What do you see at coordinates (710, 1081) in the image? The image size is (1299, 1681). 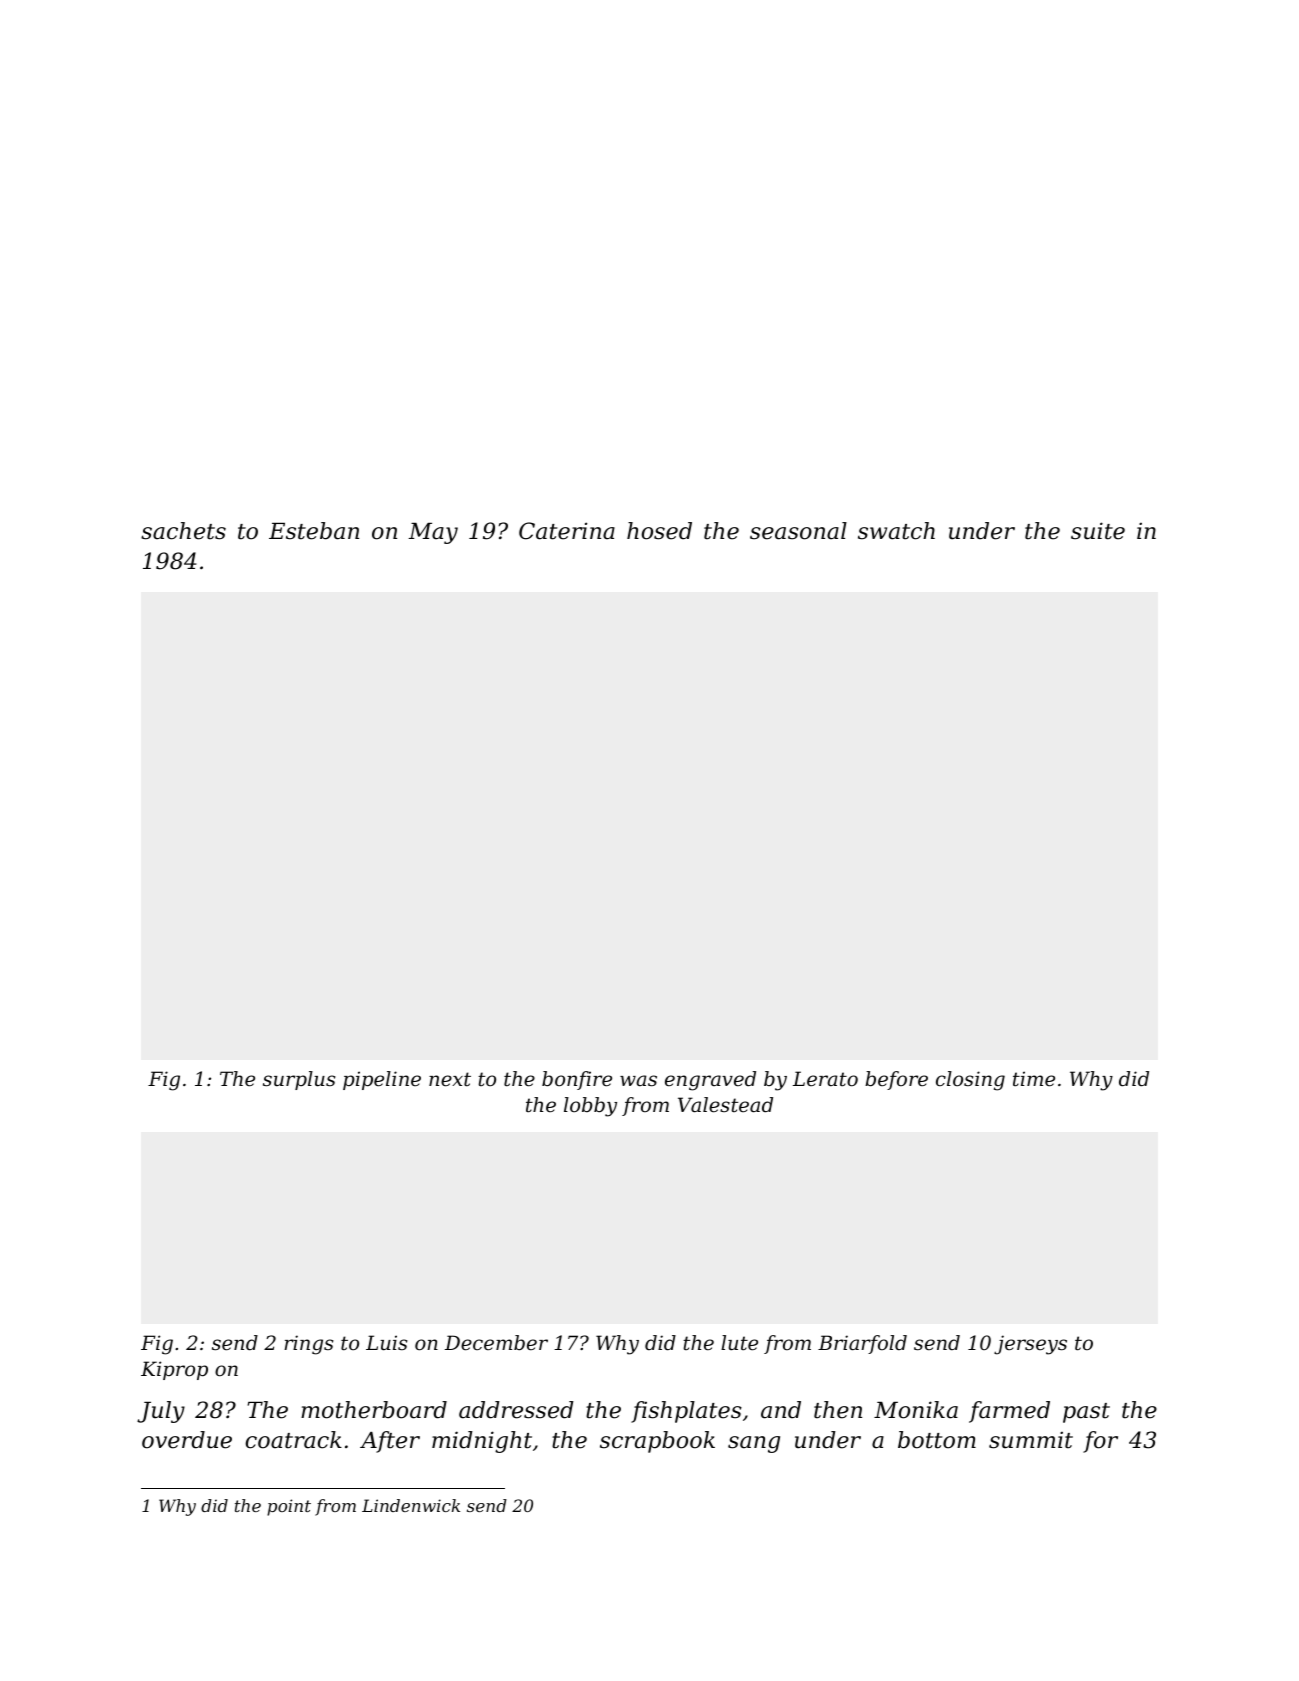 I see `engraved` at bounding box center [710, 1081].
